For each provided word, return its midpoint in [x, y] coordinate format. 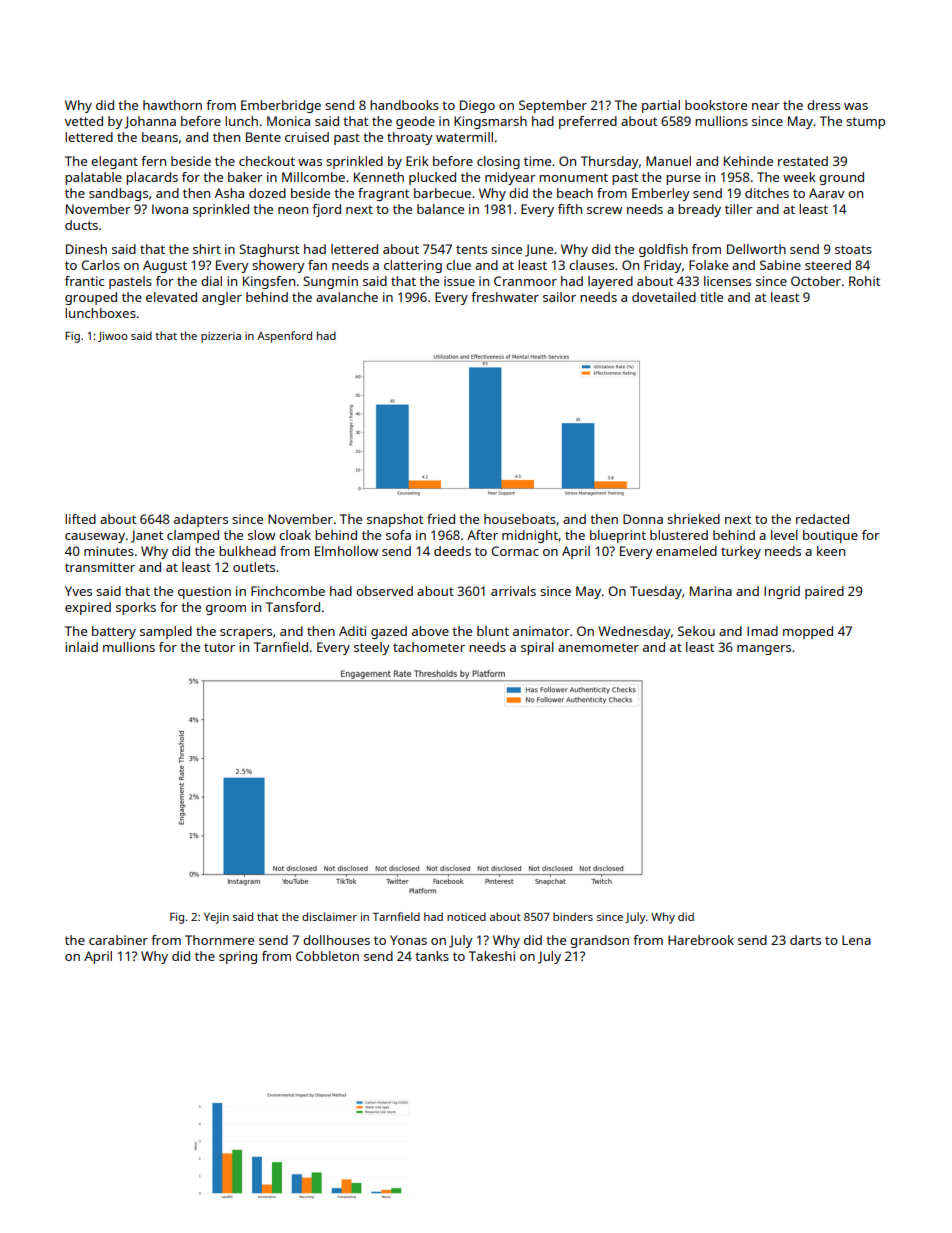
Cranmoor [525, 281]
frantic [84, 281]
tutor [219, 647]
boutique [830, 536]
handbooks [404, 105]
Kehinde [748, 161]
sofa [398, 535]
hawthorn [172, 105]
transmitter [100, 567]
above [430, 631]
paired [824, 592]
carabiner [118, 940]
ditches [767, 193]
